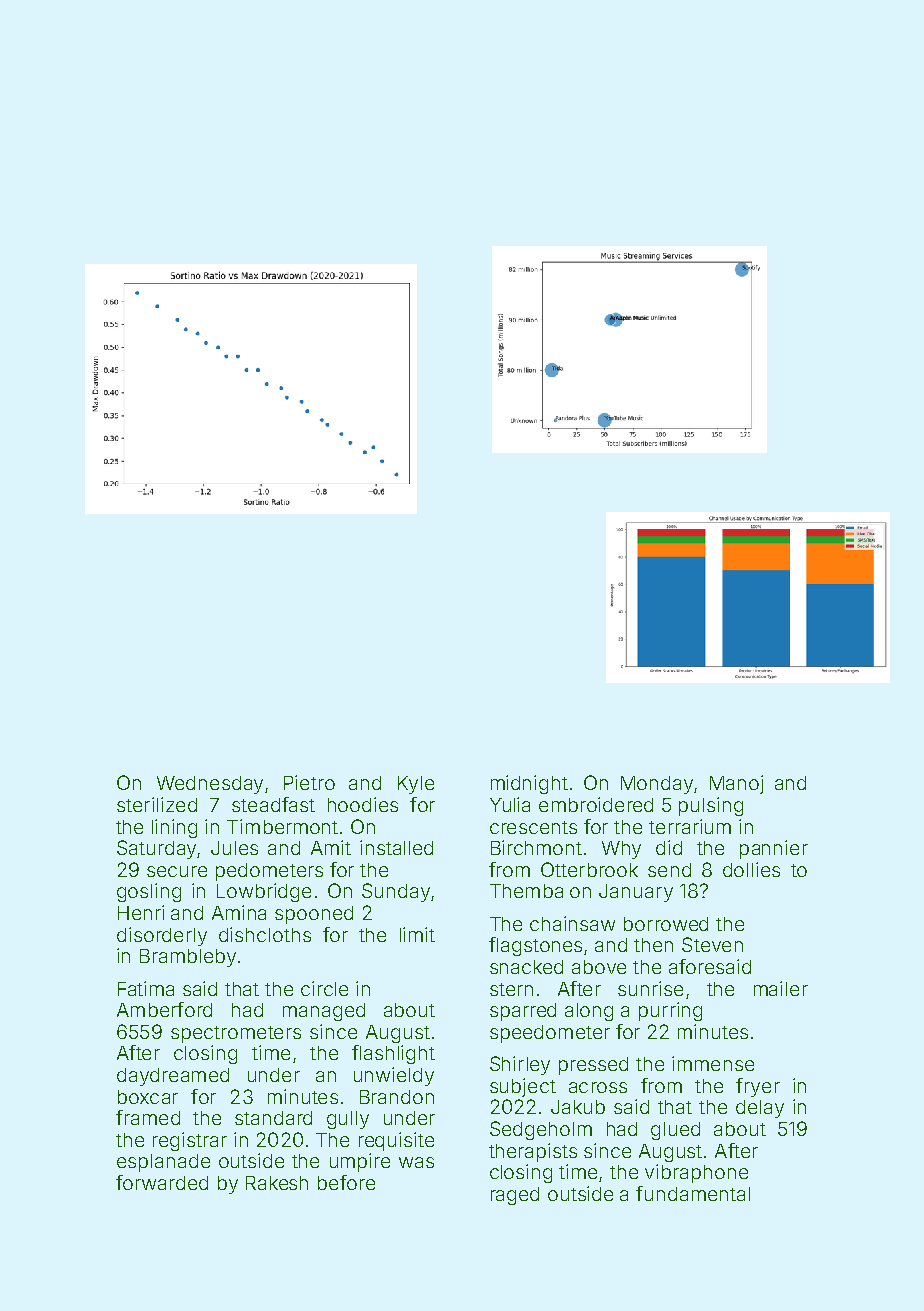 The width and height of the document is (924, 1311). I want to click on framed, so click(148, 1117).
